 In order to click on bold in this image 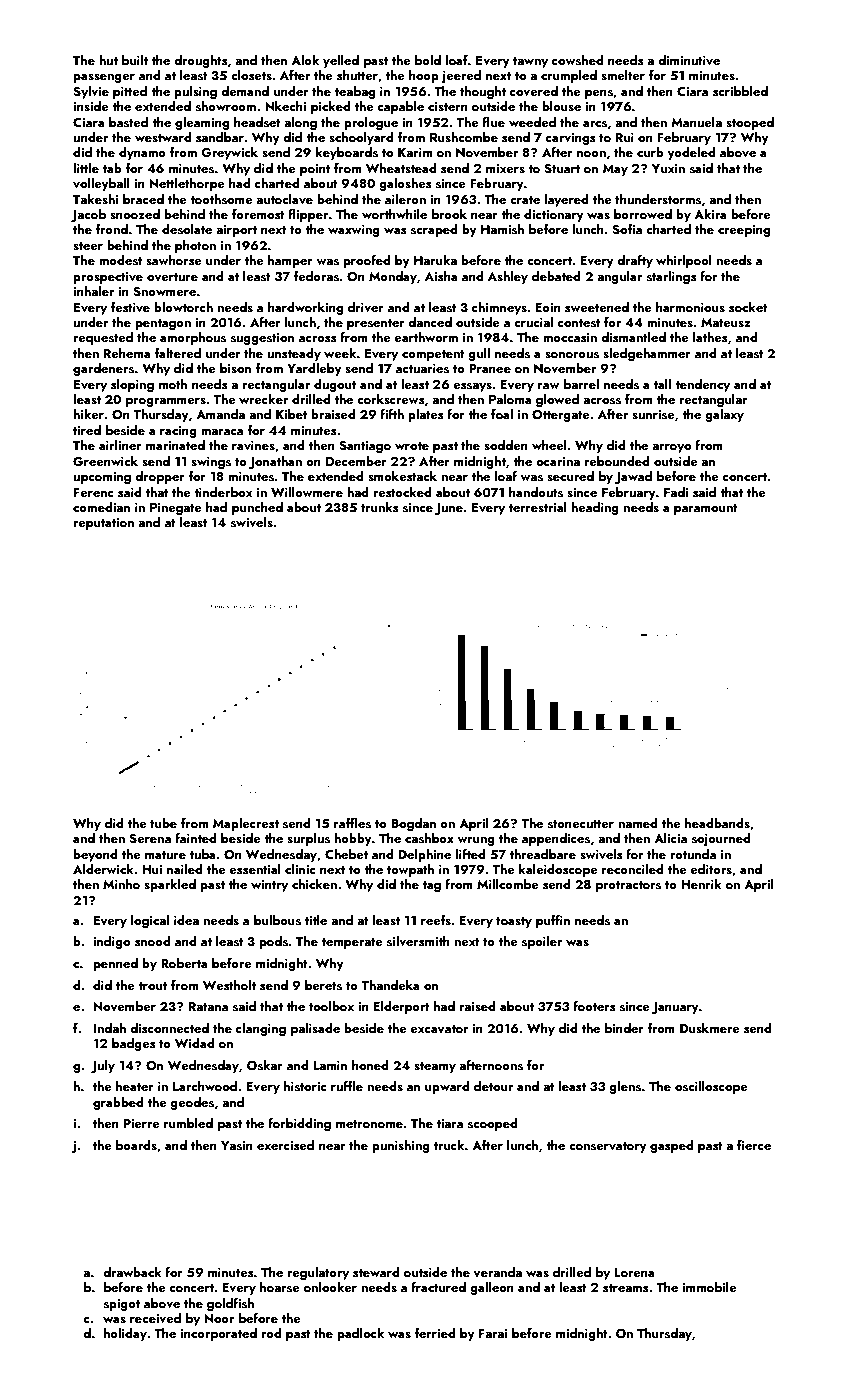, I will do `click(428, 60)`.
